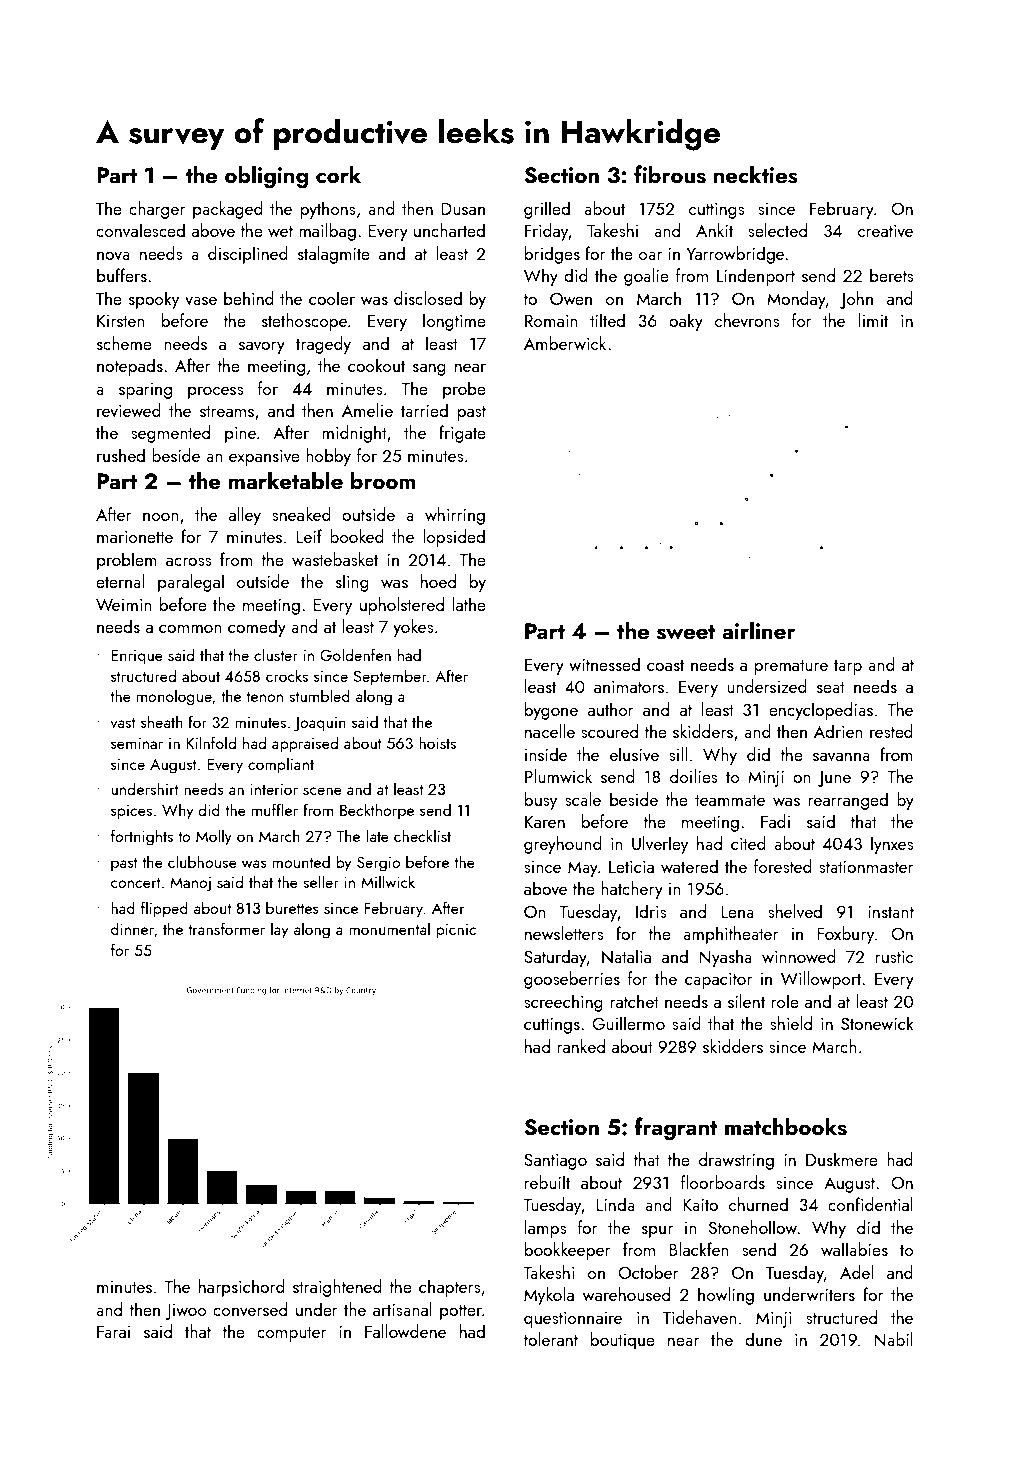  I want to click on neckties, so click(756, 174).
